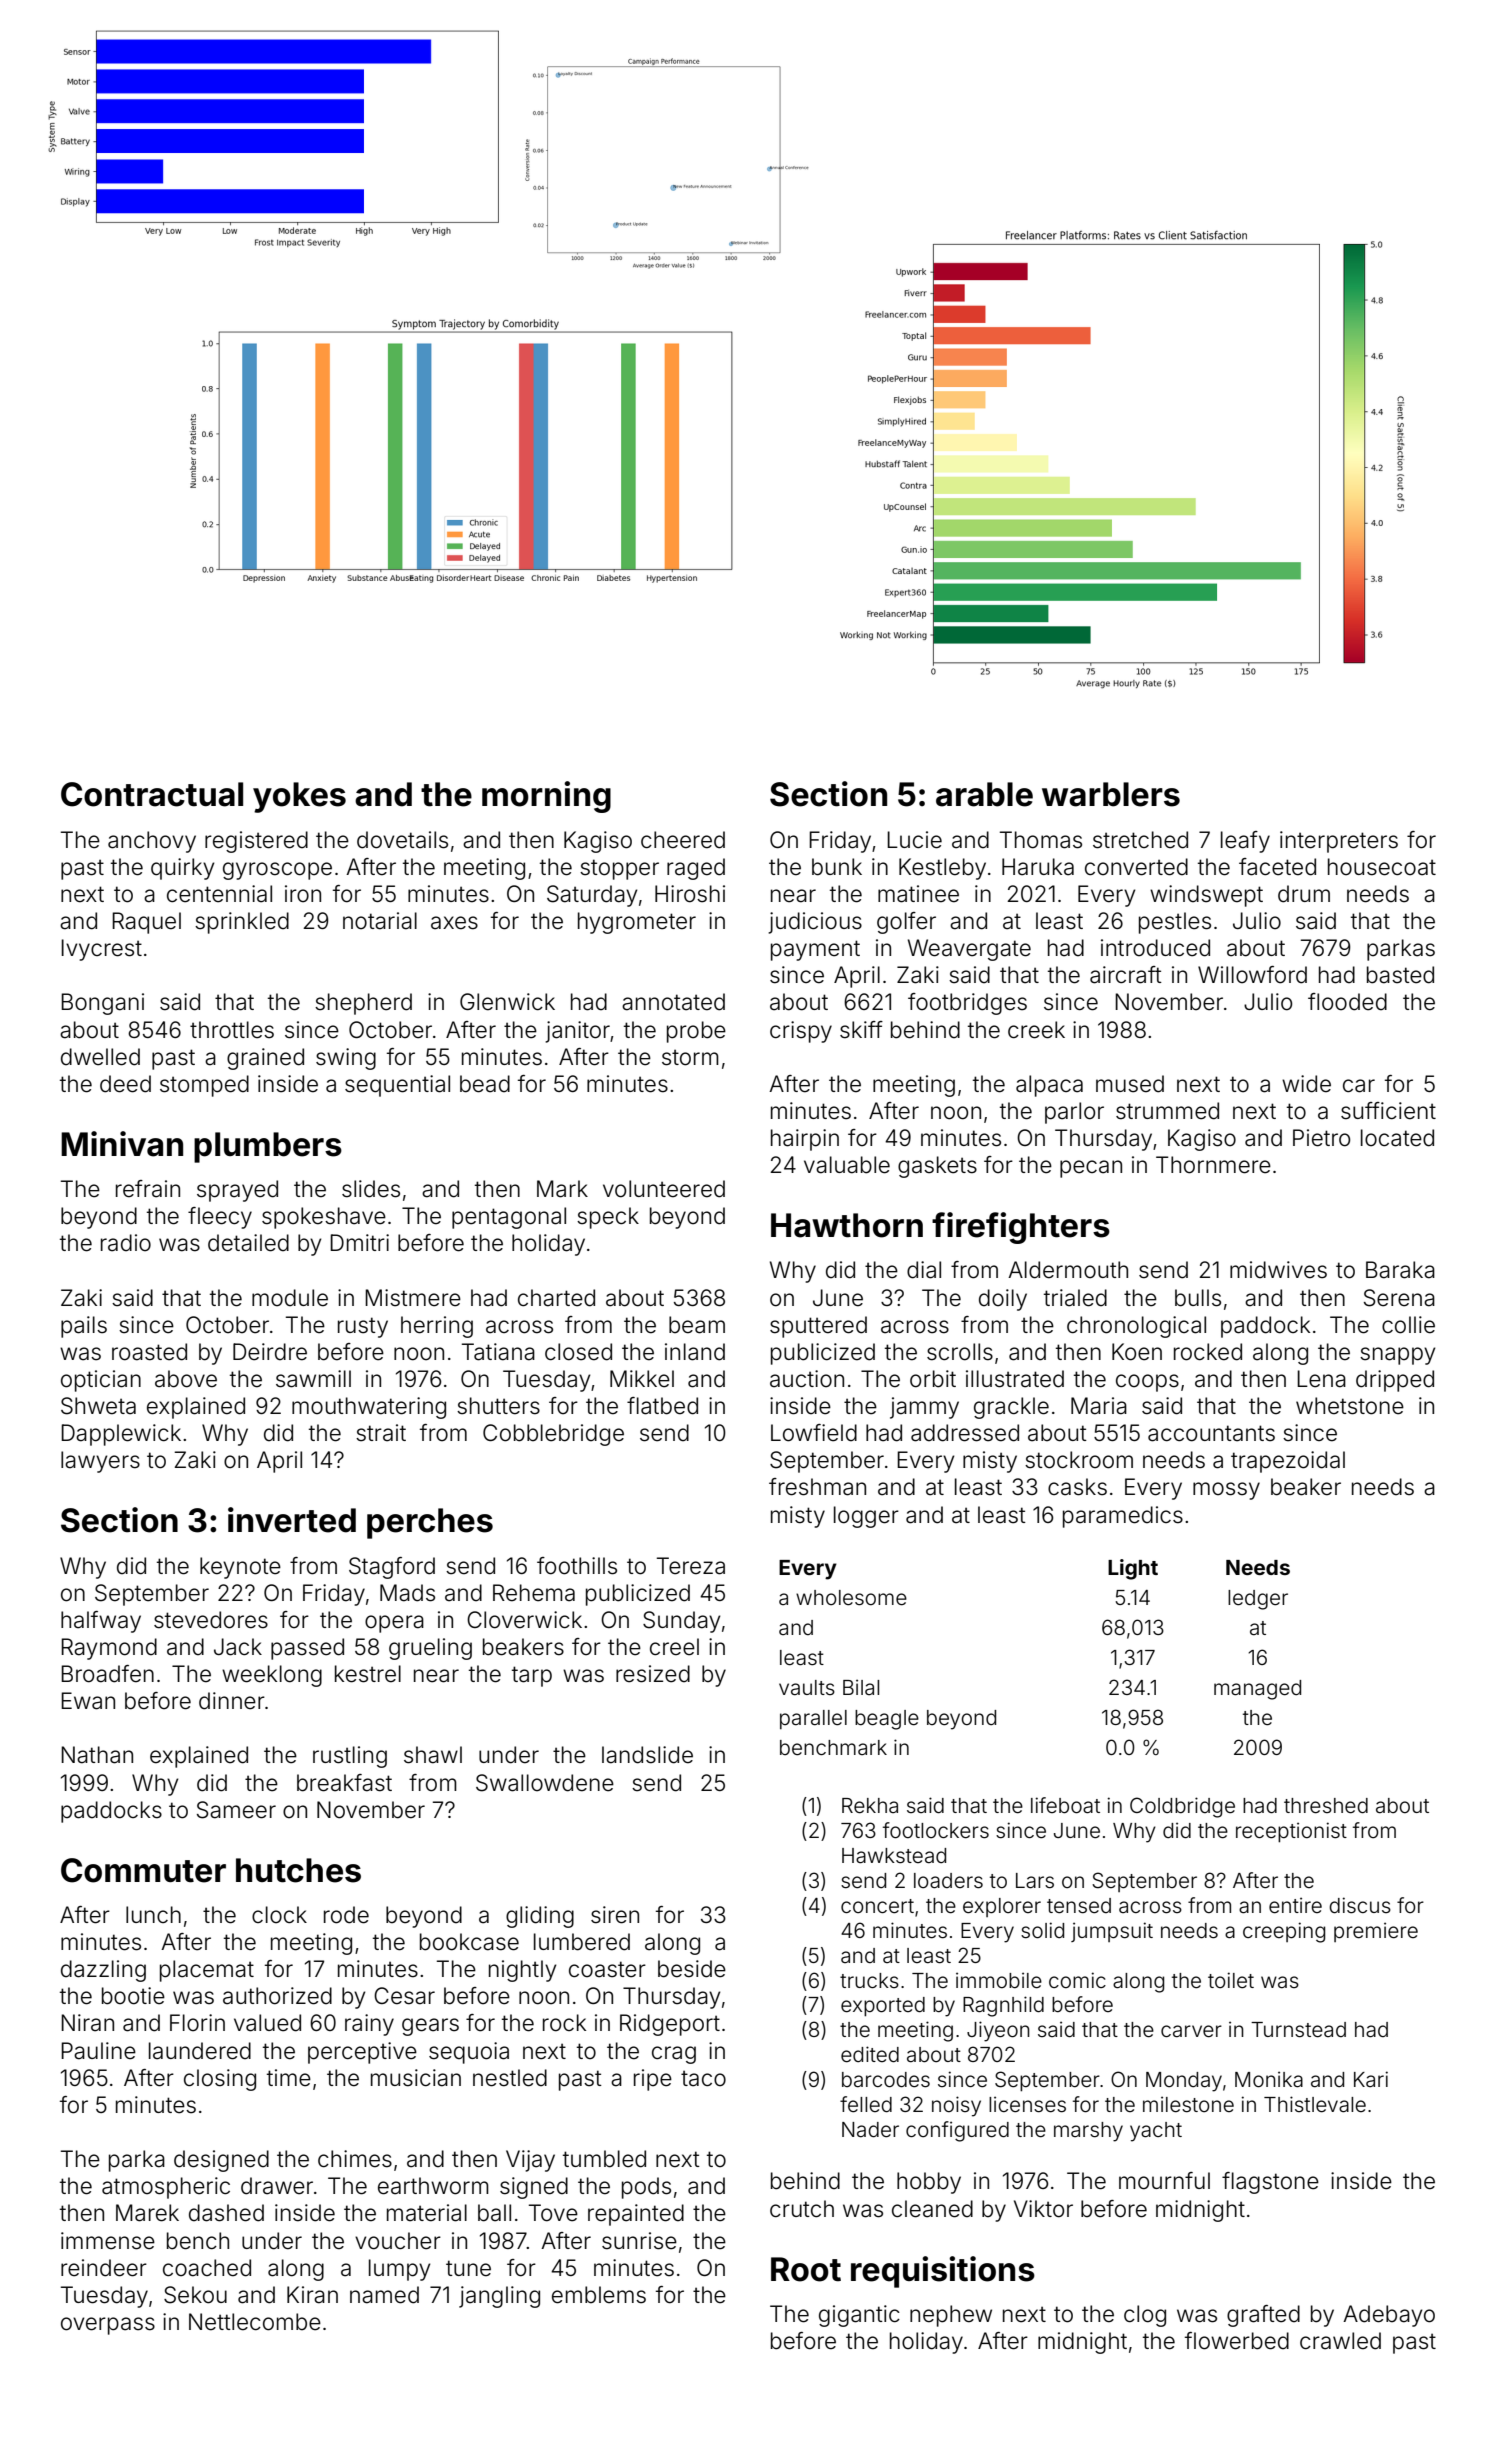 The height and width of the image is (2464, 1496). Describe the element at coordinates (1258, 1600) in the image. I see `ledger` at that location.
